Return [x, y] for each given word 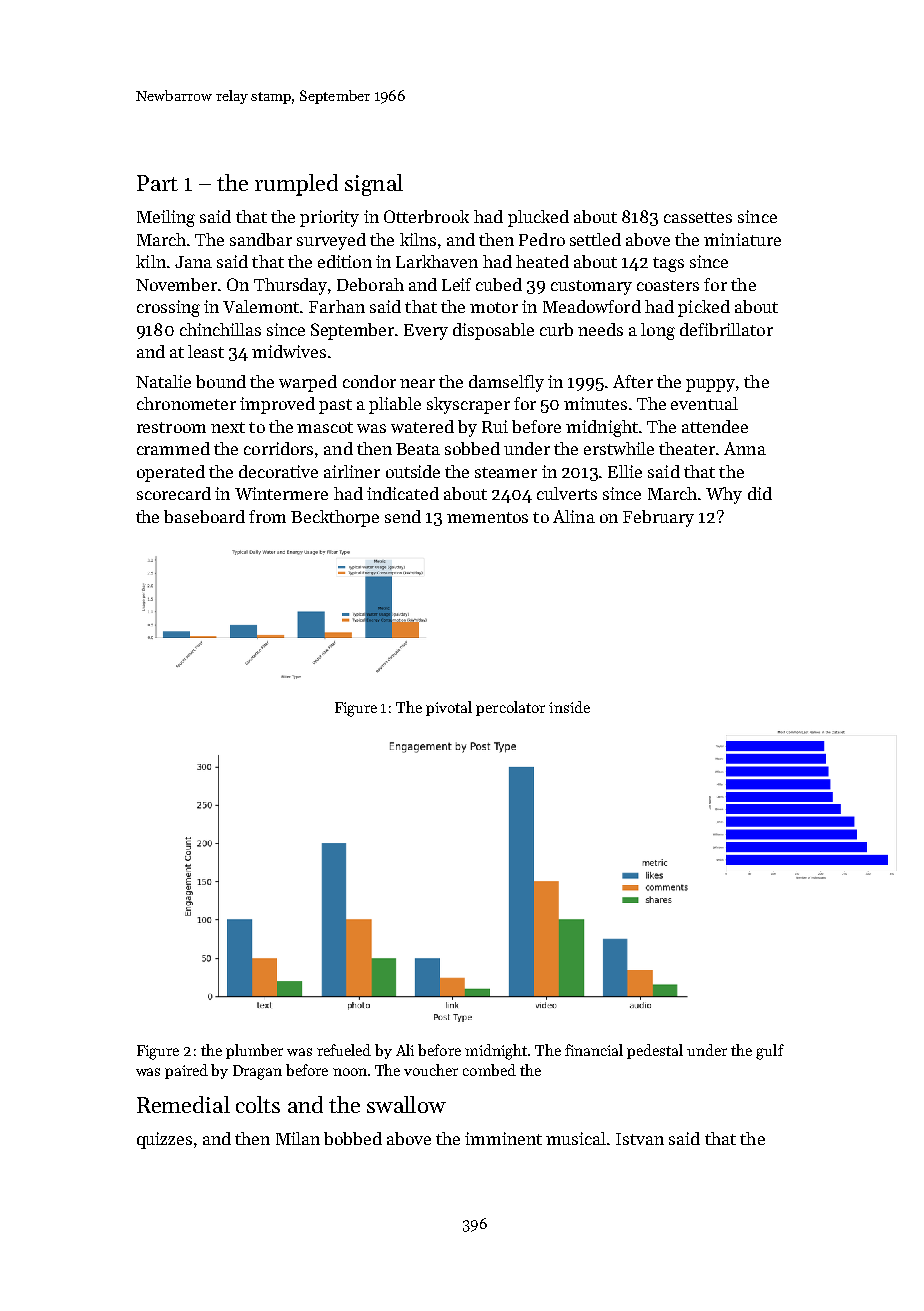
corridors [278, 448]
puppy [710, 385]
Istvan [640, 1139]
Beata [418, 449]
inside [569, 707]
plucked [538, 218]
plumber [254, 1051]
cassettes [698, 217]
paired [186, 1071]
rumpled [296, 185]
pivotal [449, 708]
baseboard [204, 516]
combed [489, 1070]
